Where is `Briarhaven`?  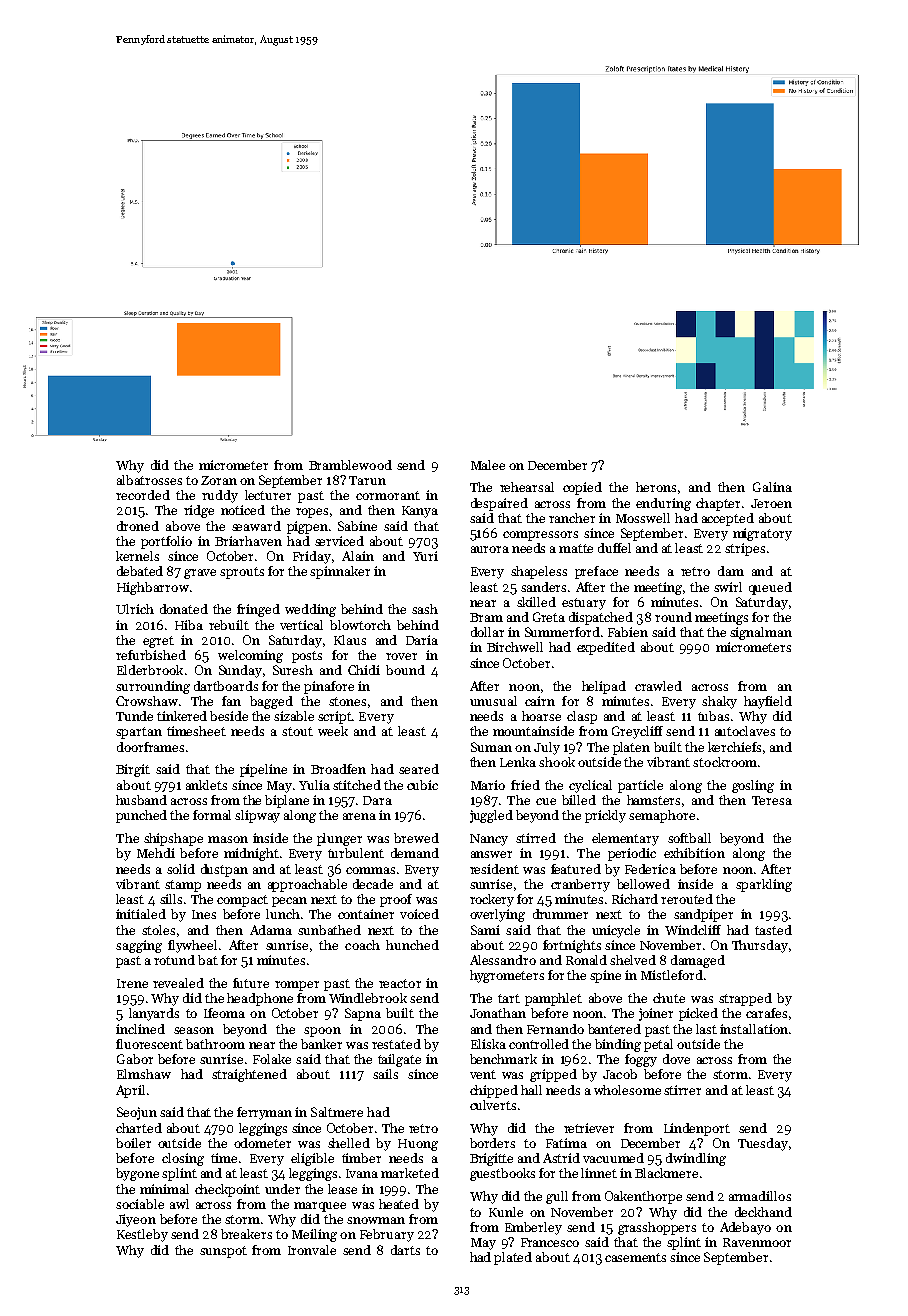
Briarhaven is located at coordinates (248, 541).
